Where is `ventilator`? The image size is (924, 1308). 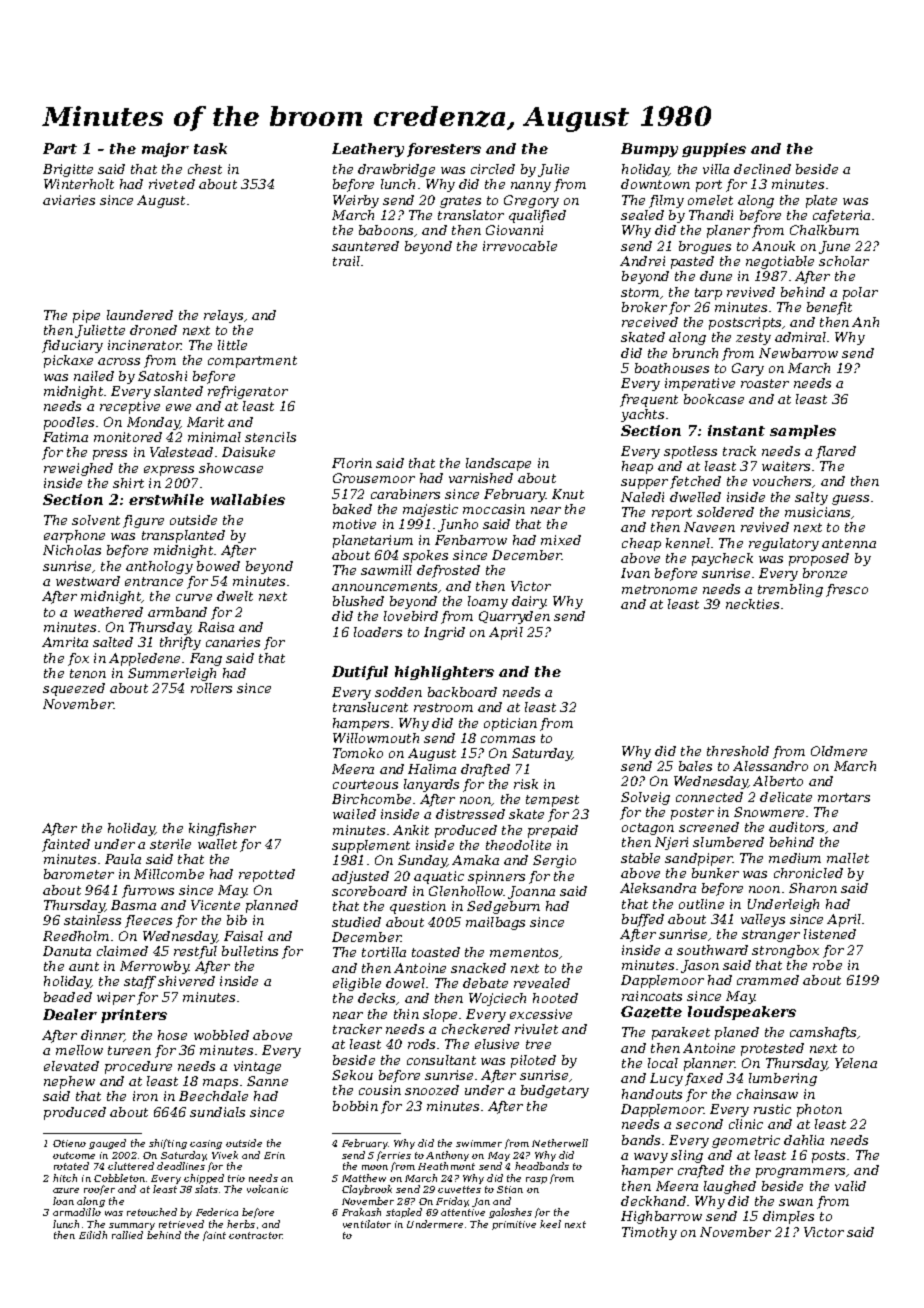 ventilator is located at coordinates (367, 1224).
